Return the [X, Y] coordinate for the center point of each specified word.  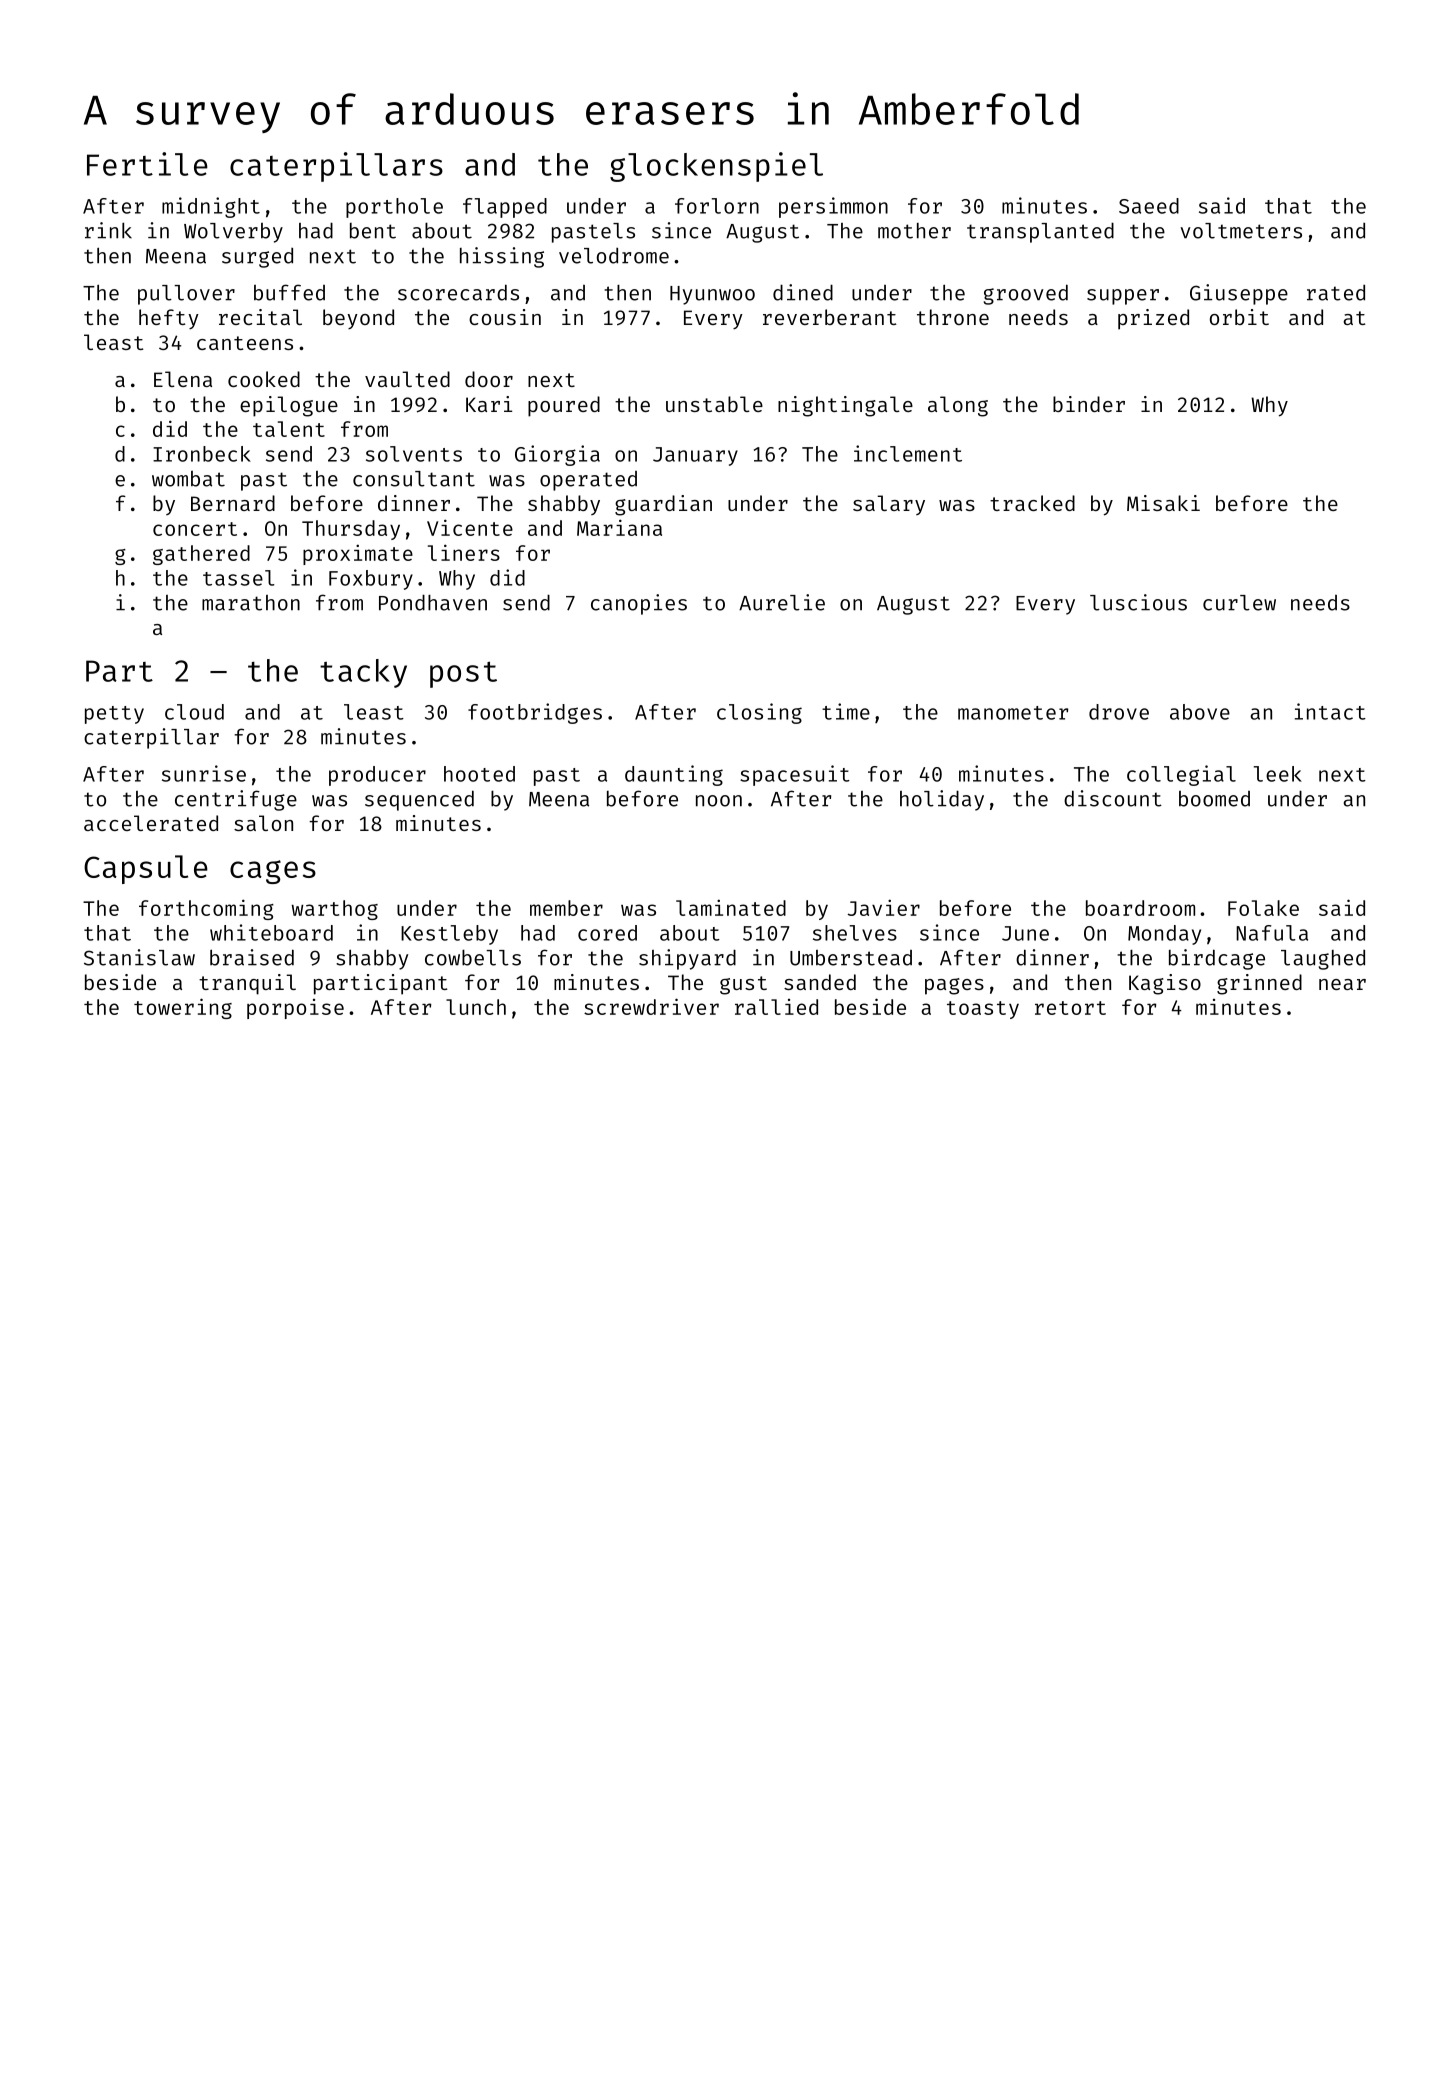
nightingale [845, 406]
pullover [186, 295]
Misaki [1163, 503]
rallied [776, 1007]
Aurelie [782, 602]
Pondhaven [433, 603]
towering [183, 1008]
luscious [1138, 602]
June [1025, 933]
